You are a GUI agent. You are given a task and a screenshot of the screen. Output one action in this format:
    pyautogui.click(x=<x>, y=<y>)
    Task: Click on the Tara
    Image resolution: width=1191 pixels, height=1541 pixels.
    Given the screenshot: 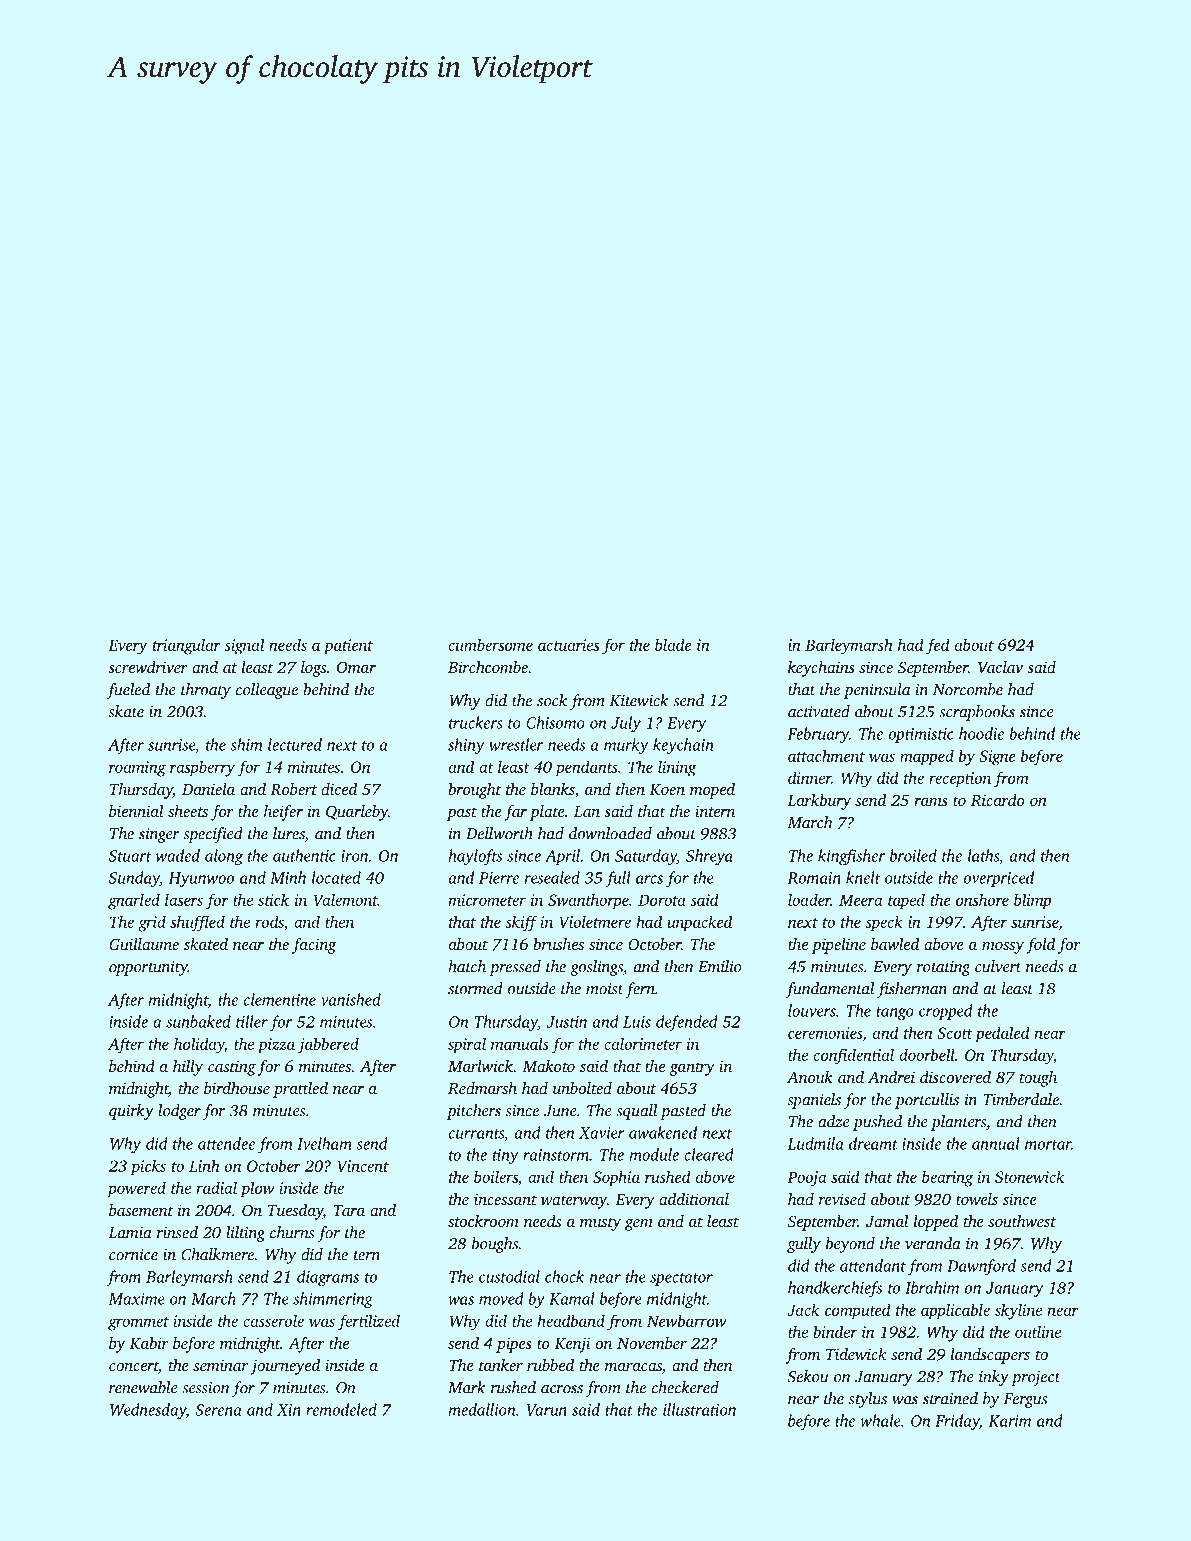 What is the action you would take?
    pyautogui.click(x=349, y=1210)
